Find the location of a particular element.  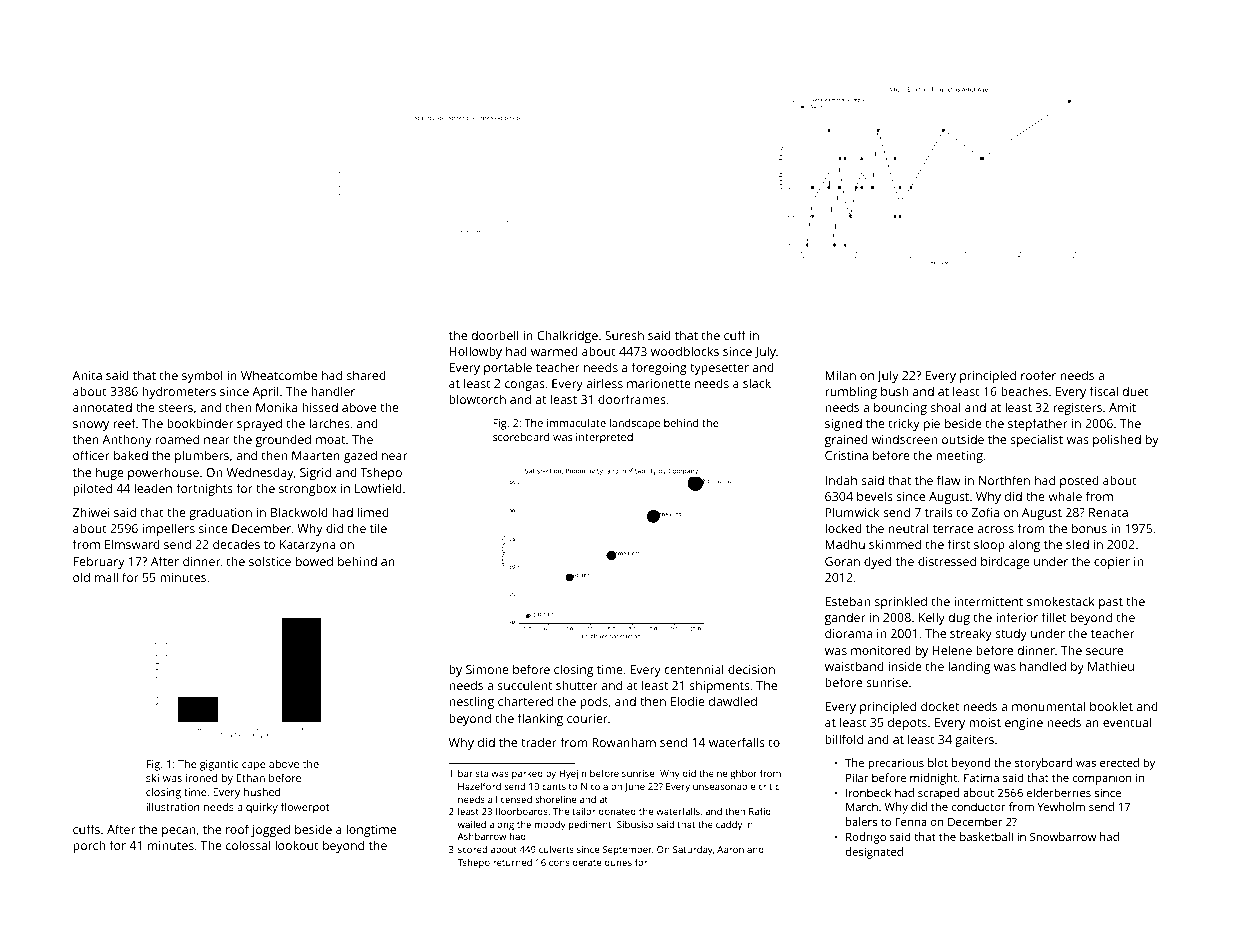

Milan is located at coordinates (840, 375).
